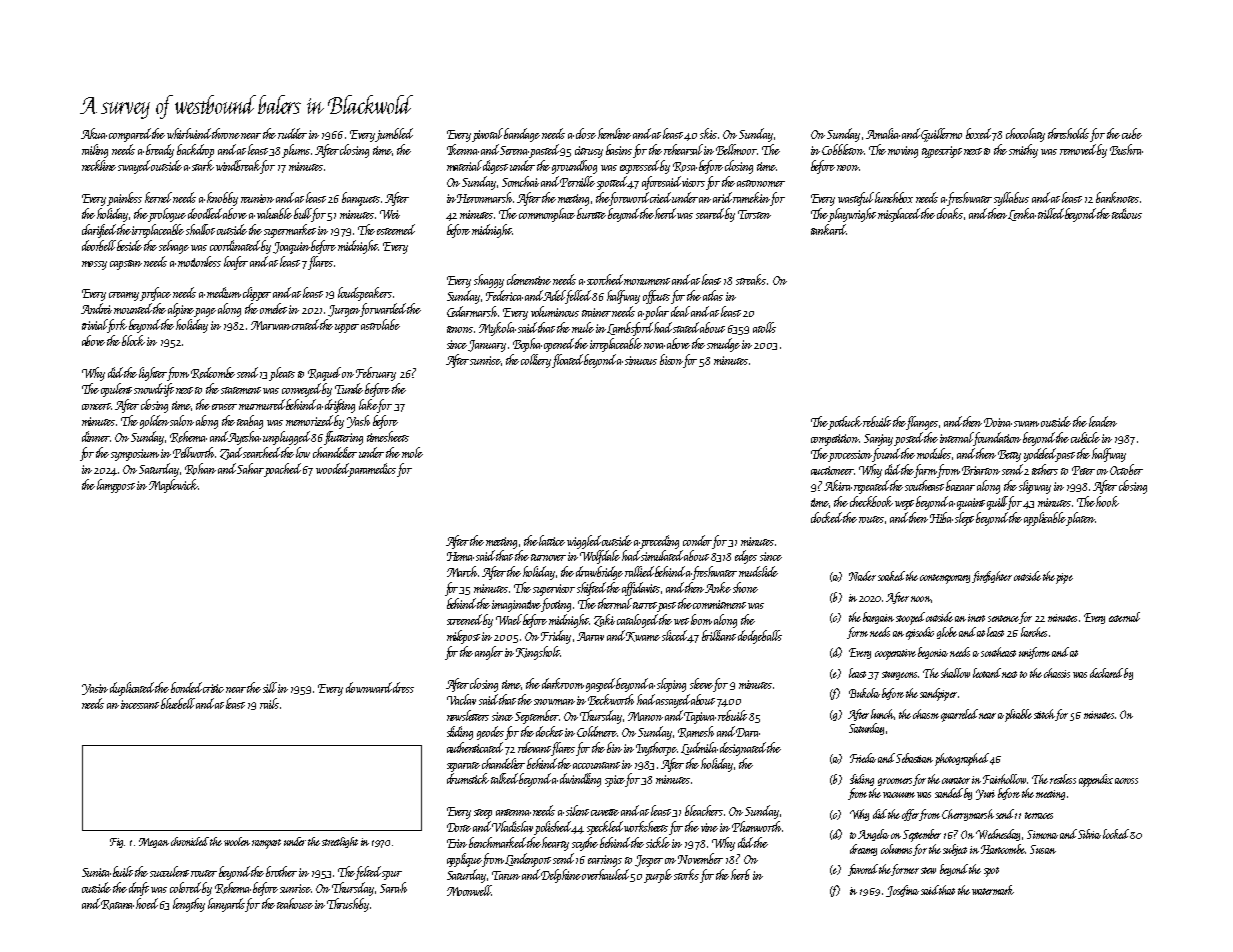 The height and width of the document is (952, 1233). Describe the element at coordinates (1003, 618) in the document. I see `sentence` at that location.
